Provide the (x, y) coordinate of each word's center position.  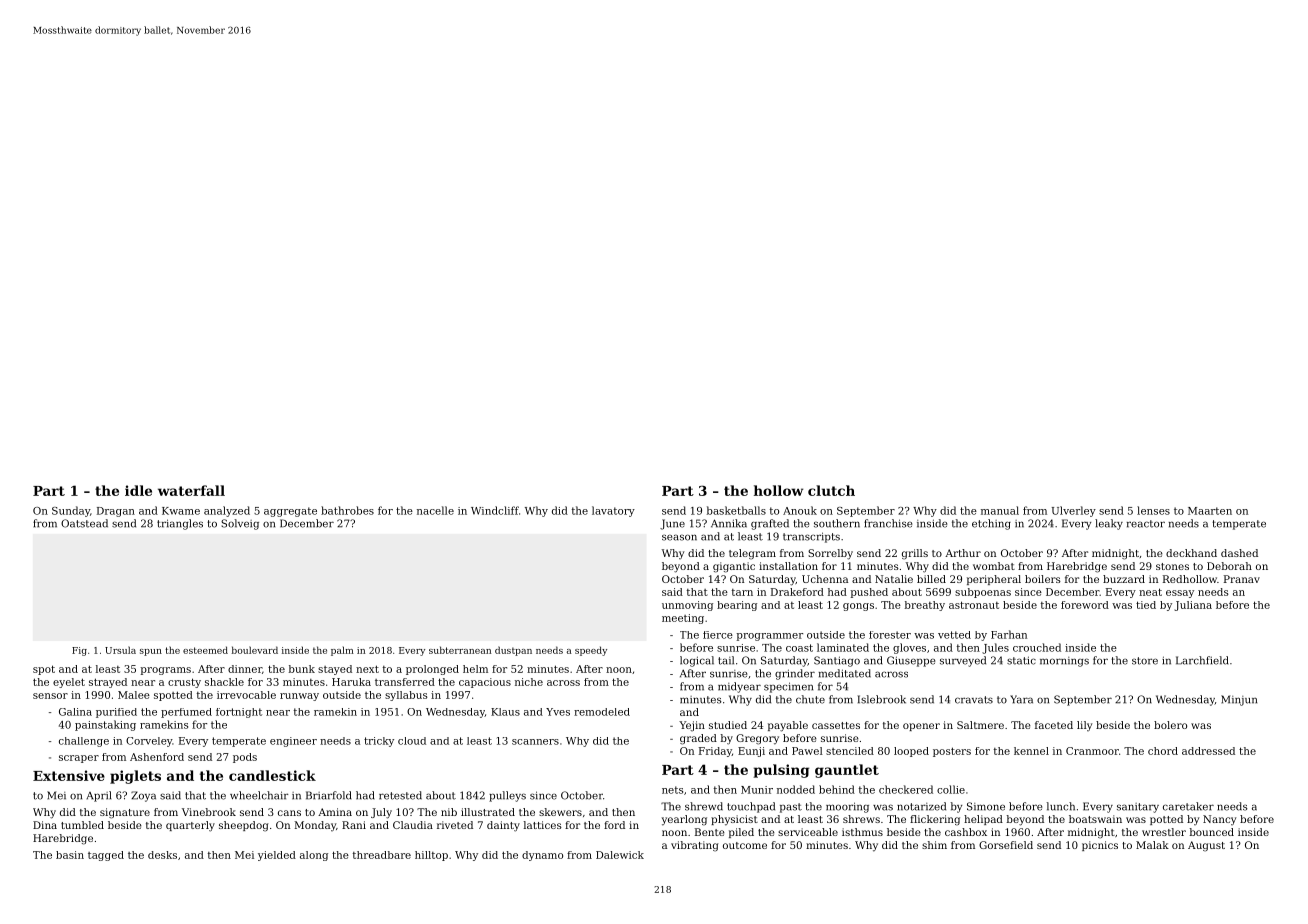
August (1206, 846)
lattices (543, 825)
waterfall (191, 490)
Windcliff (495, 510)
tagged (106, 856)
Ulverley (1074, 511)
